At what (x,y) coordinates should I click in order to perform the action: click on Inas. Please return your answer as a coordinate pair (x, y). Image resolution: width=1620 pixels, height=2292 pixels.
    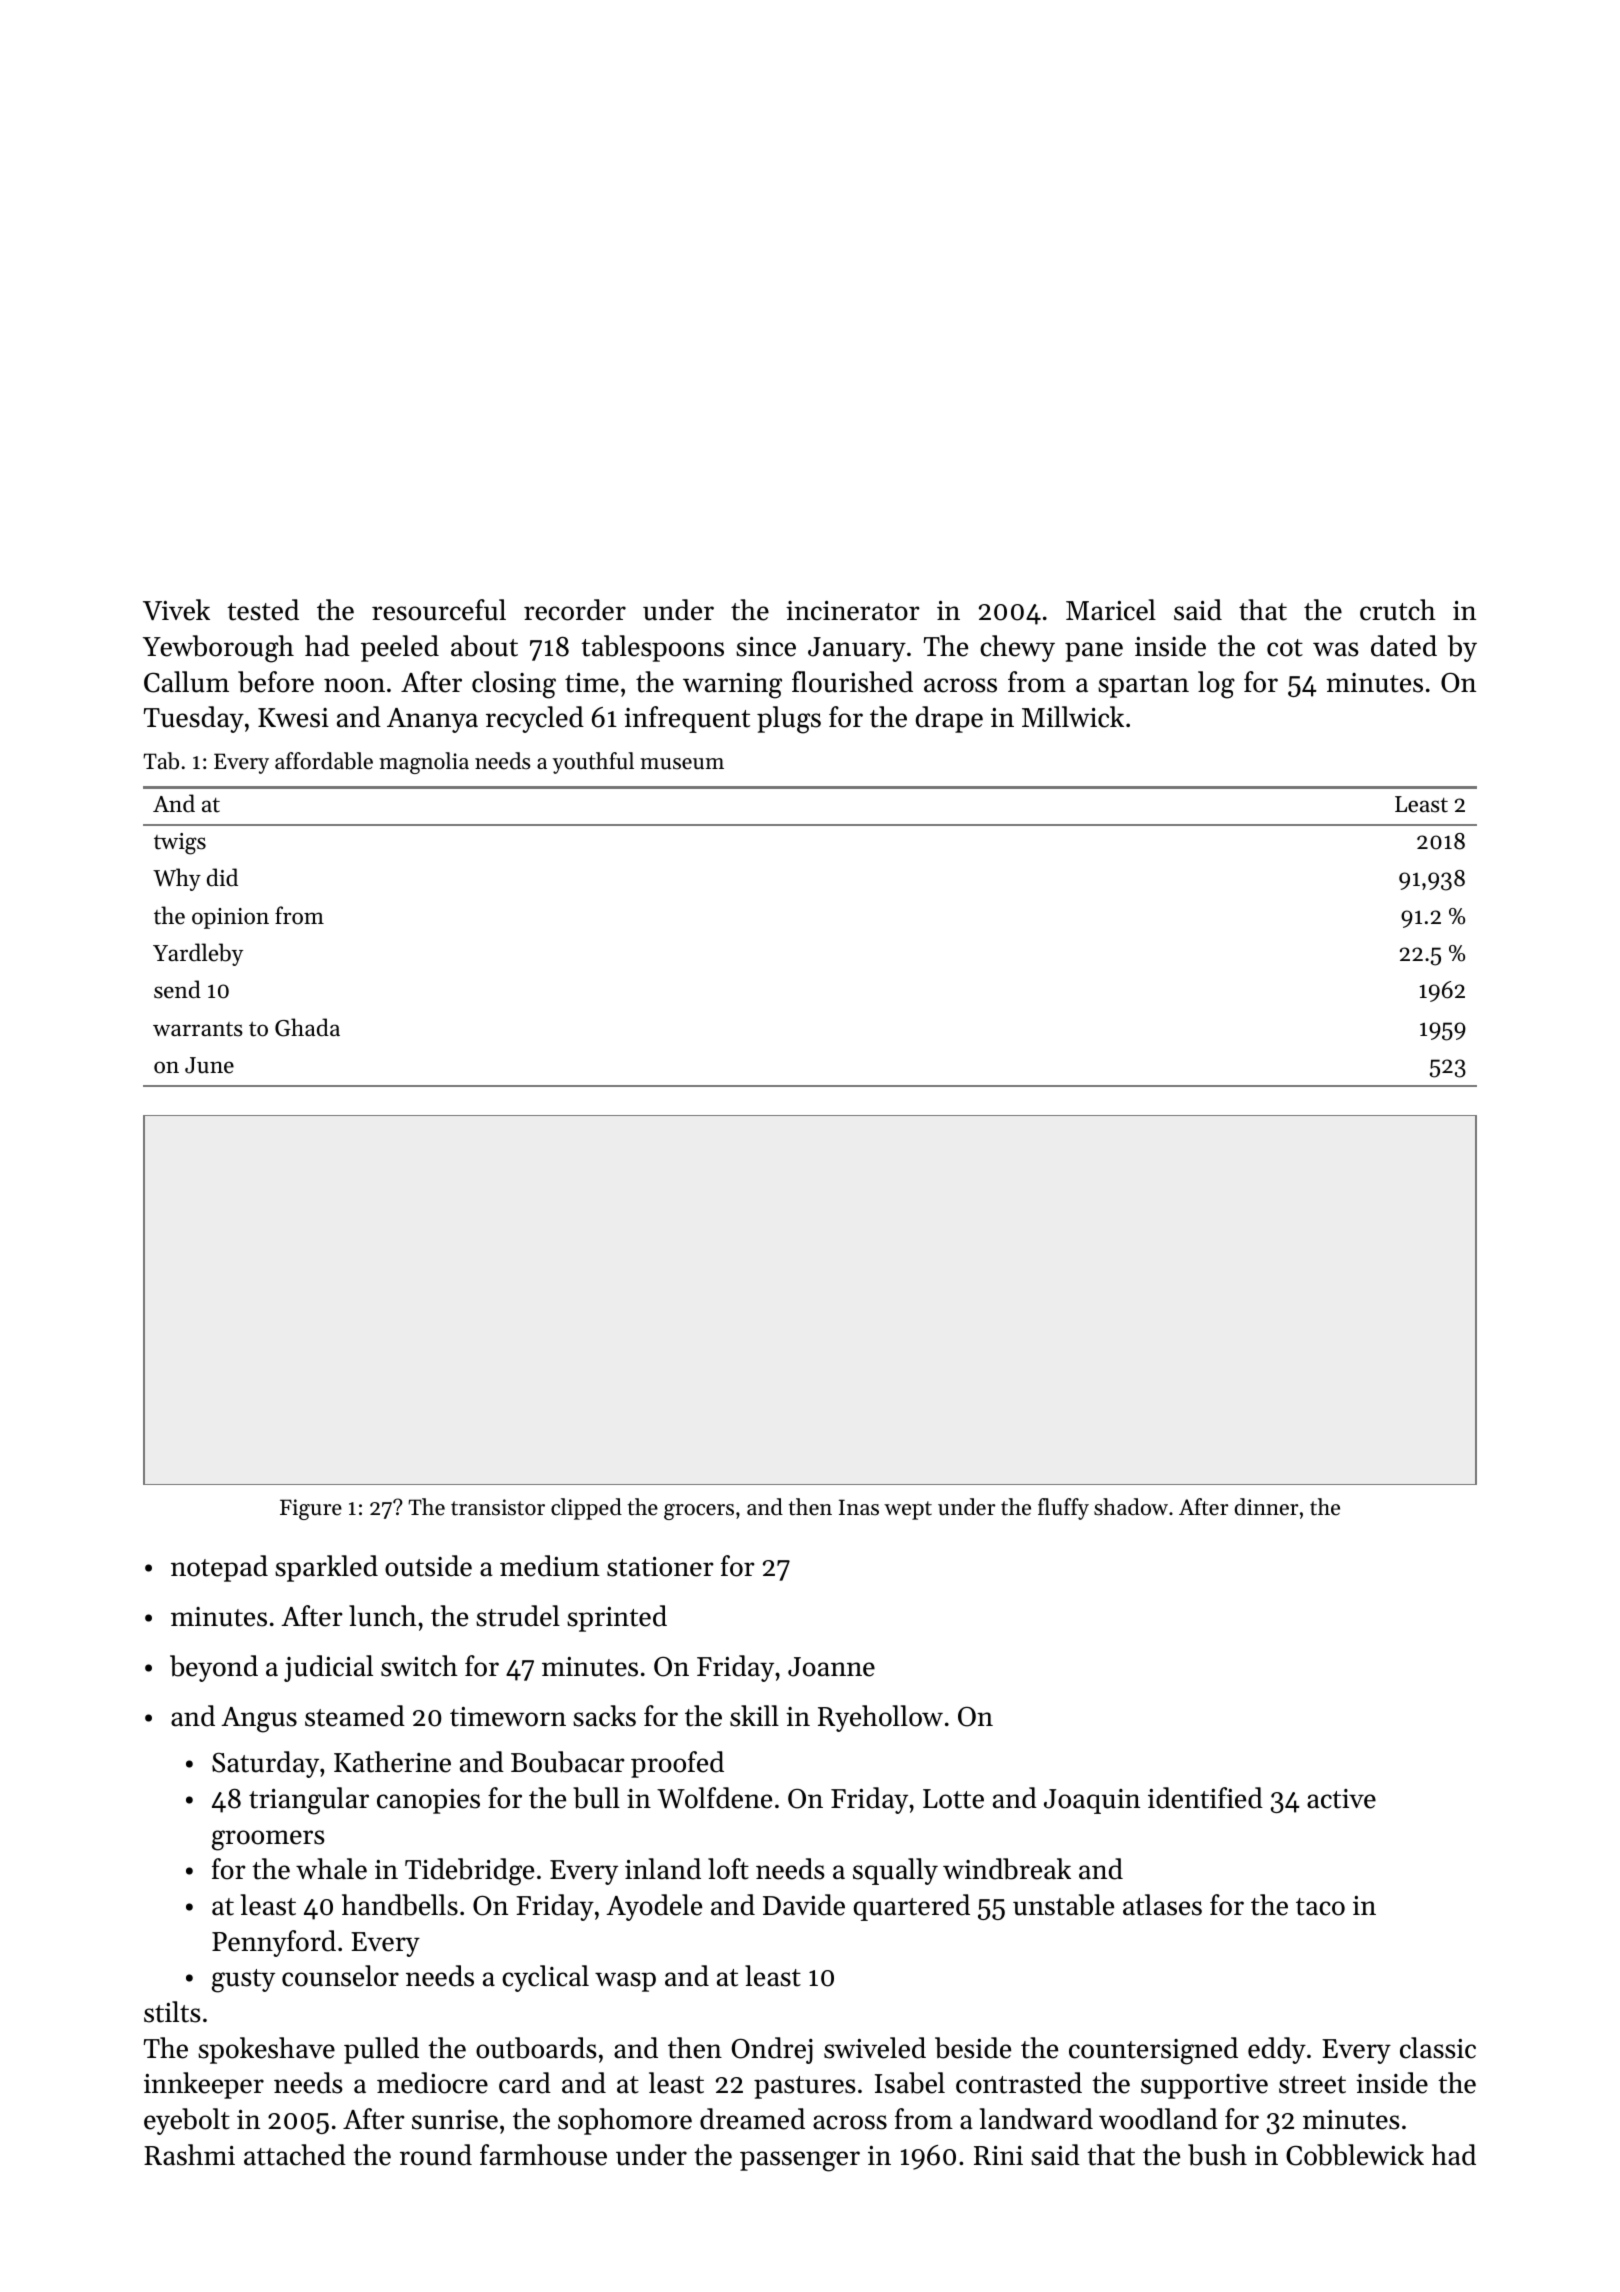
    Looking at the image, I should click on (859, 1507).
